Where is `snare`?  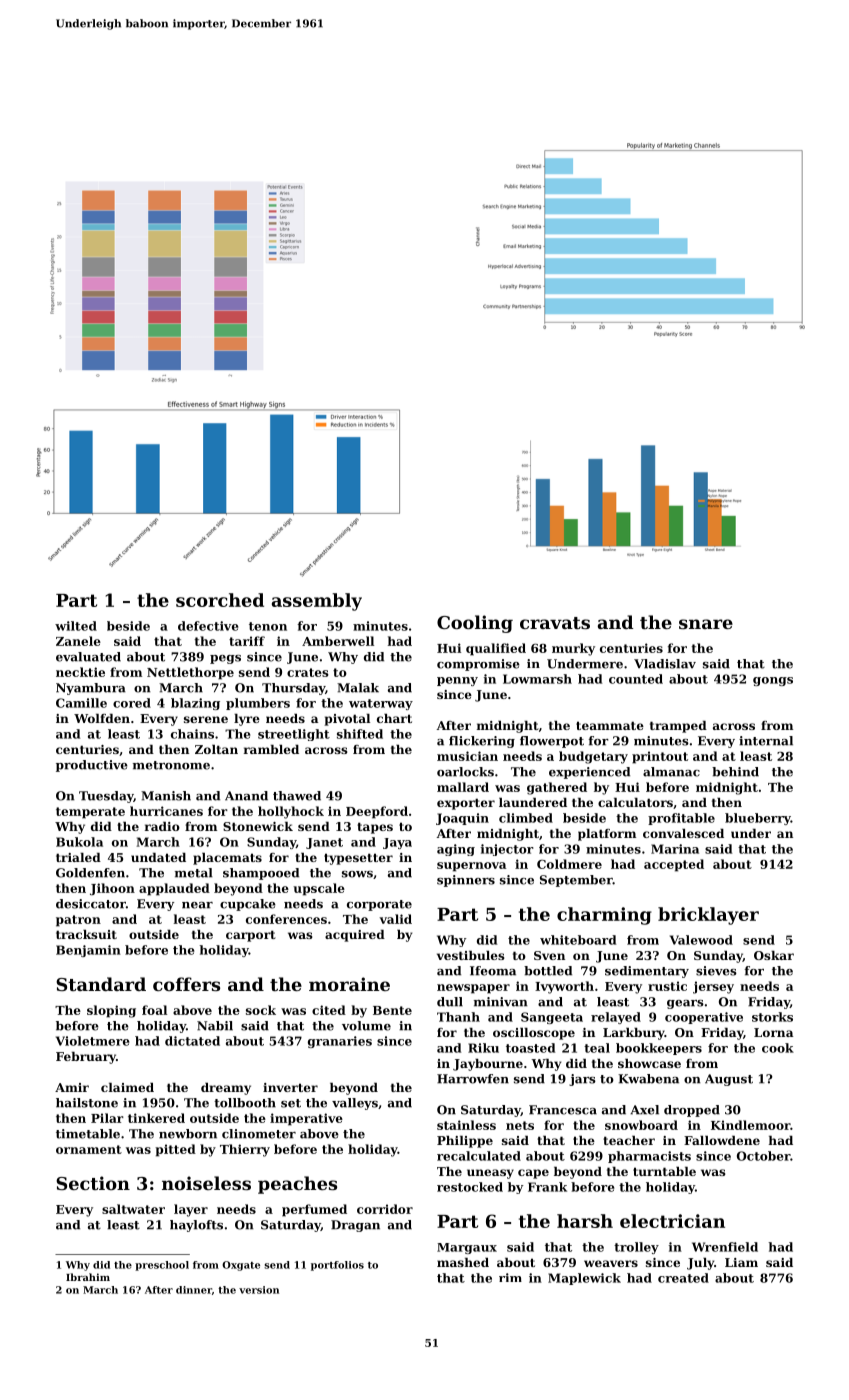 snare is located at coordinates (706, 624).
